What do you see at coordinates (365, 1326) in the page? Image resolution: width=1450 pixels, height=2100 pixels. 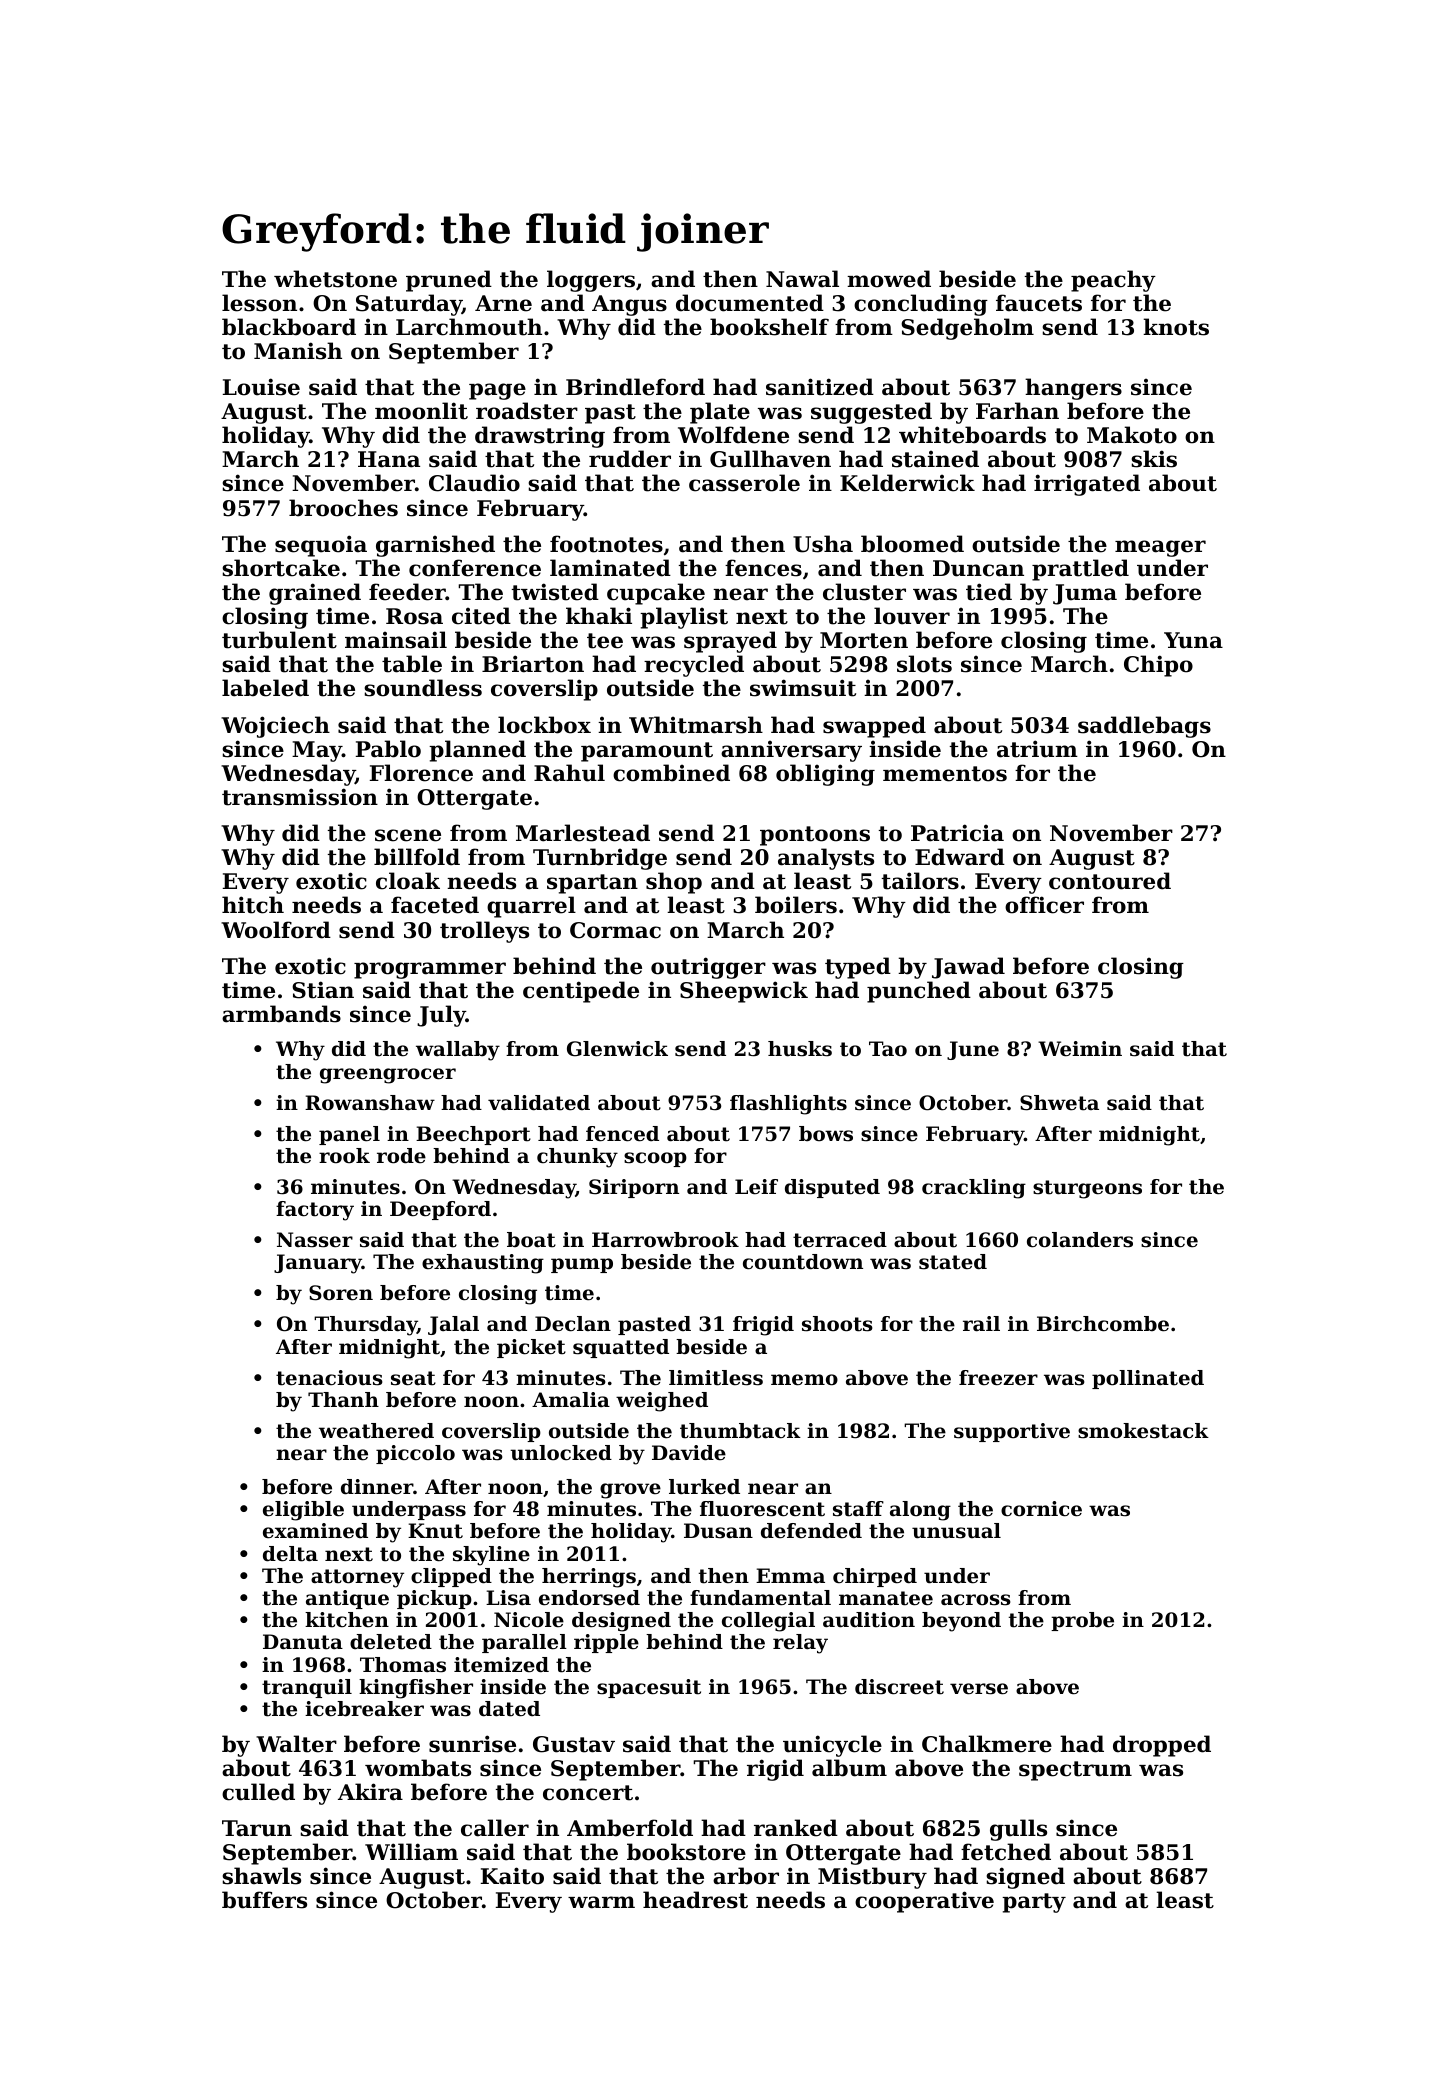 I see `Thursday` at bounding box center [365, 1326].
